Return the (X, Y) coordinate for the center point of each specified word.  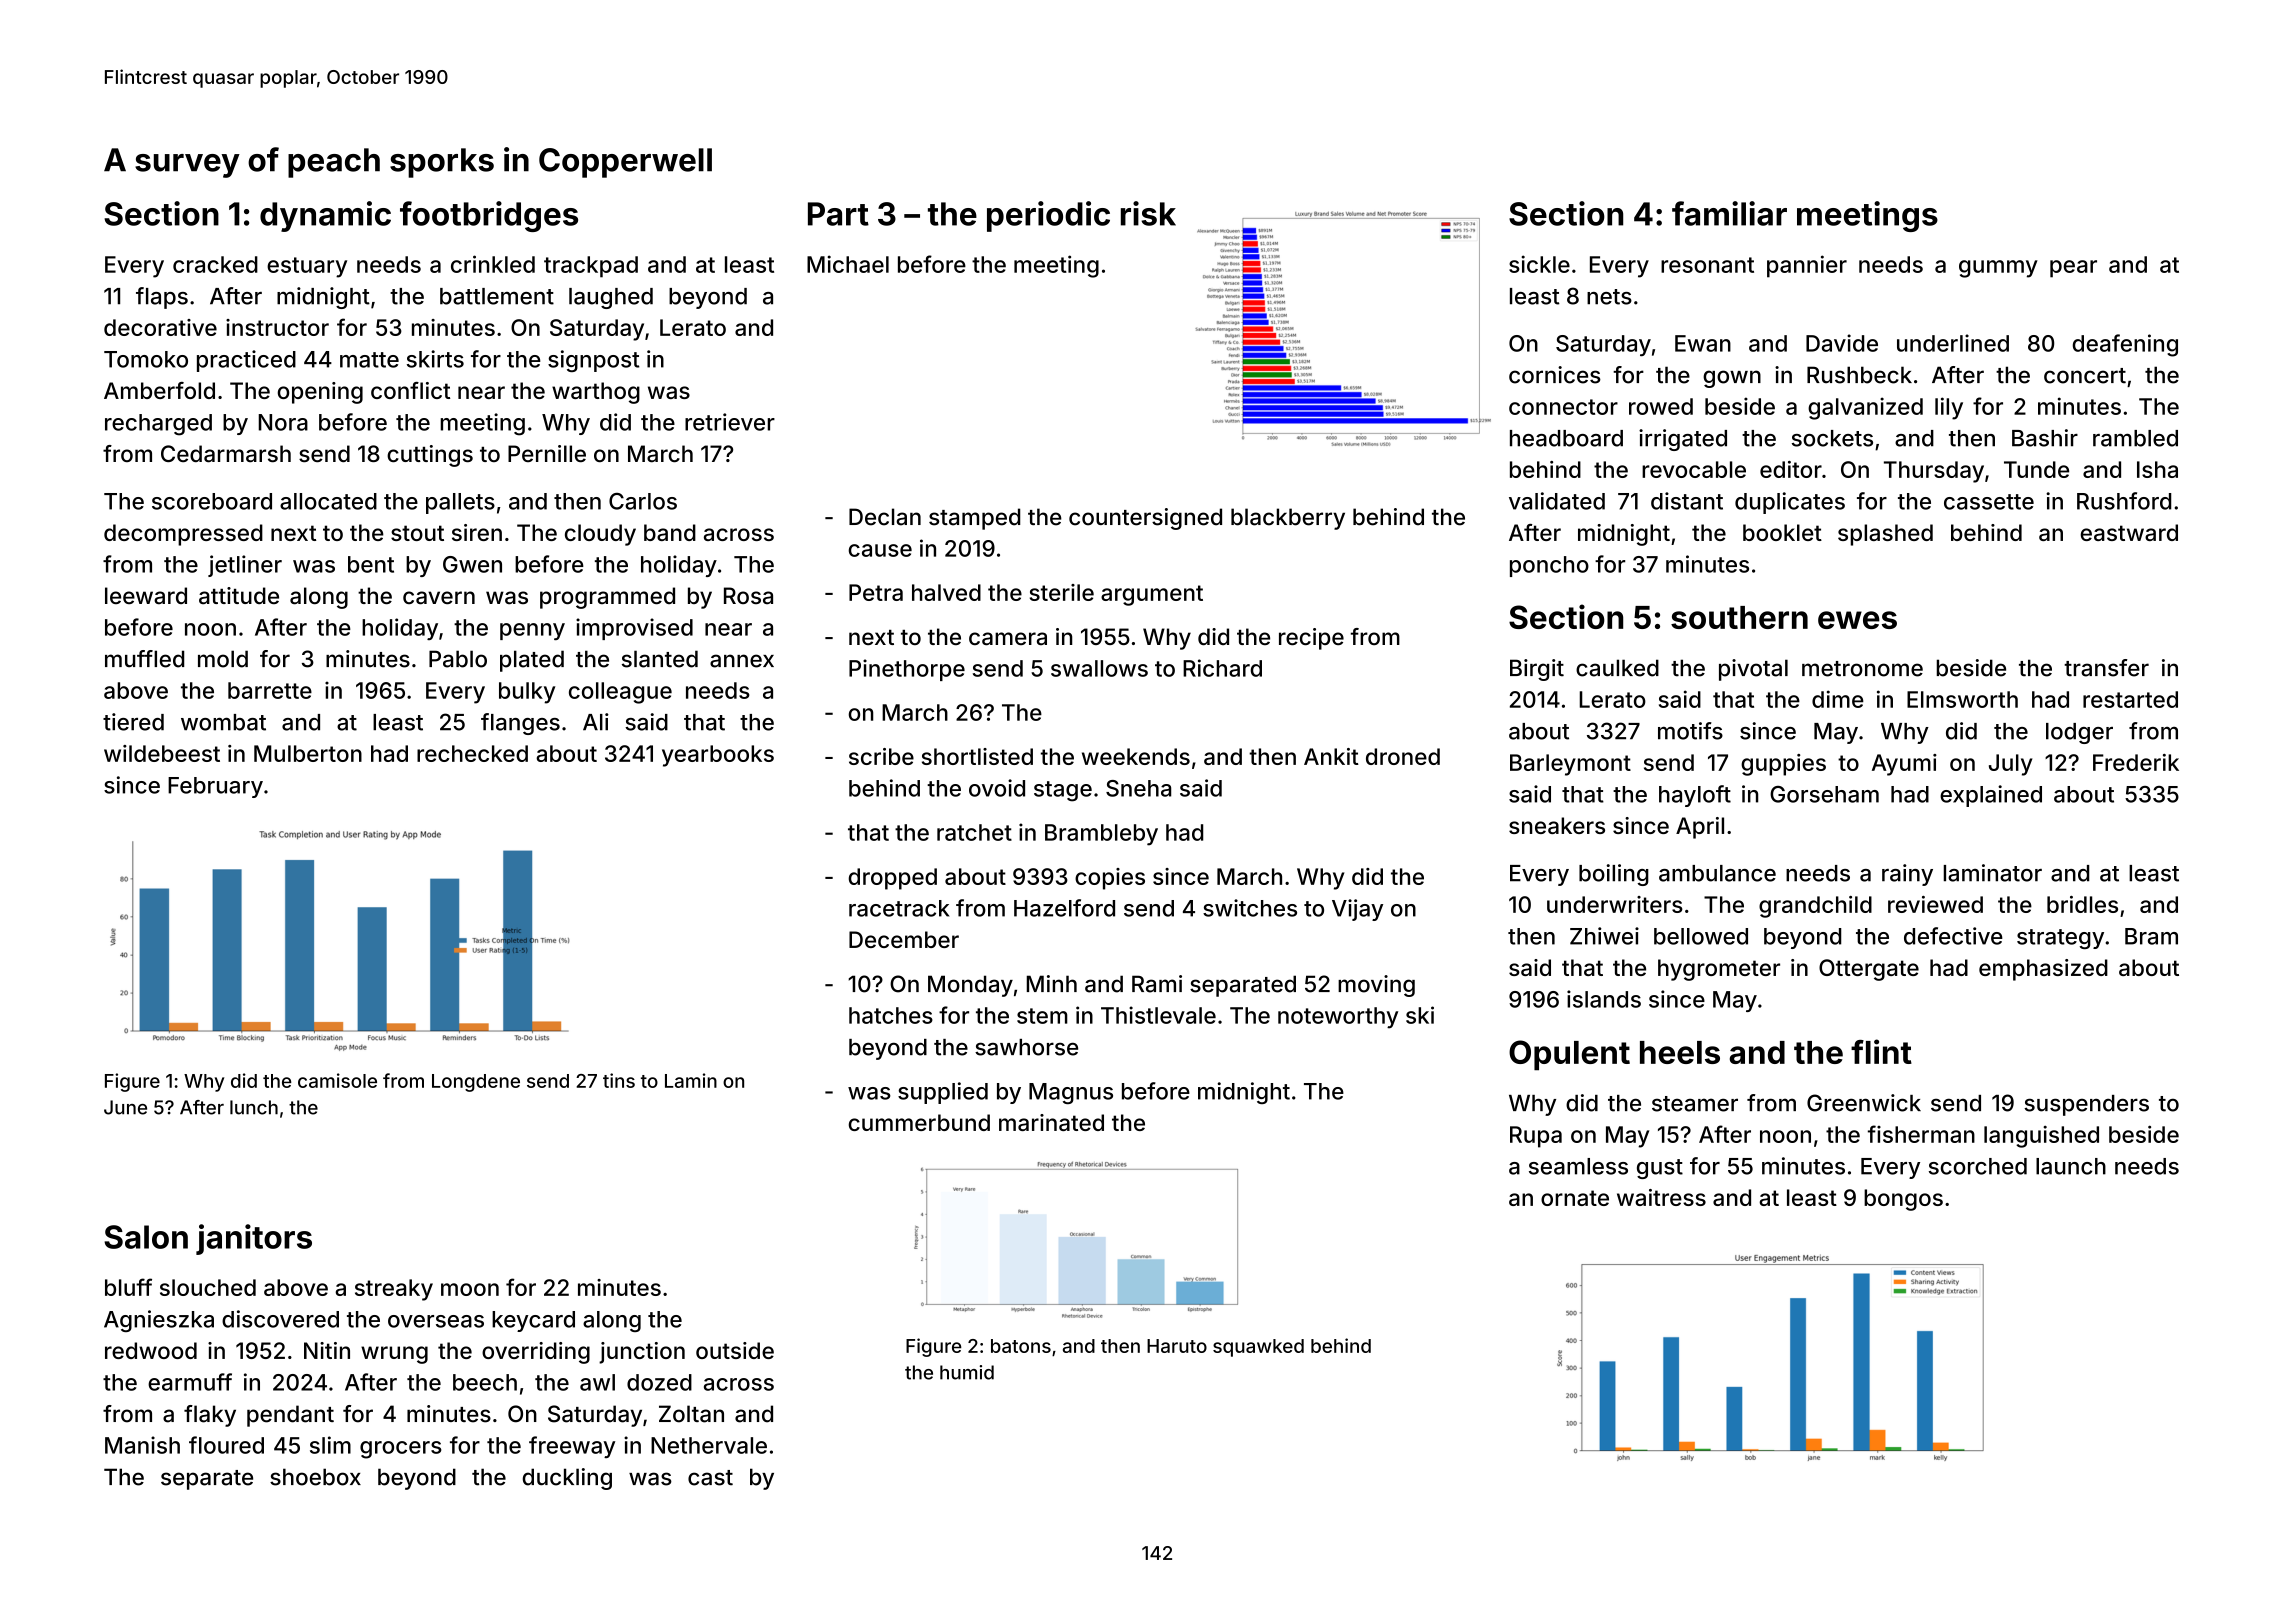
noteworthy (1338, 1018)
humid (967, 1372)
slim (330, 1445)
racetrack (899, 908)
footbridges (489, 216)
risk (1148, 213)
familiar (1729, 213)
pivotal (1753, 670)
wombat (223, 722)
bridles (2082, 904)
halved (946, 592)
